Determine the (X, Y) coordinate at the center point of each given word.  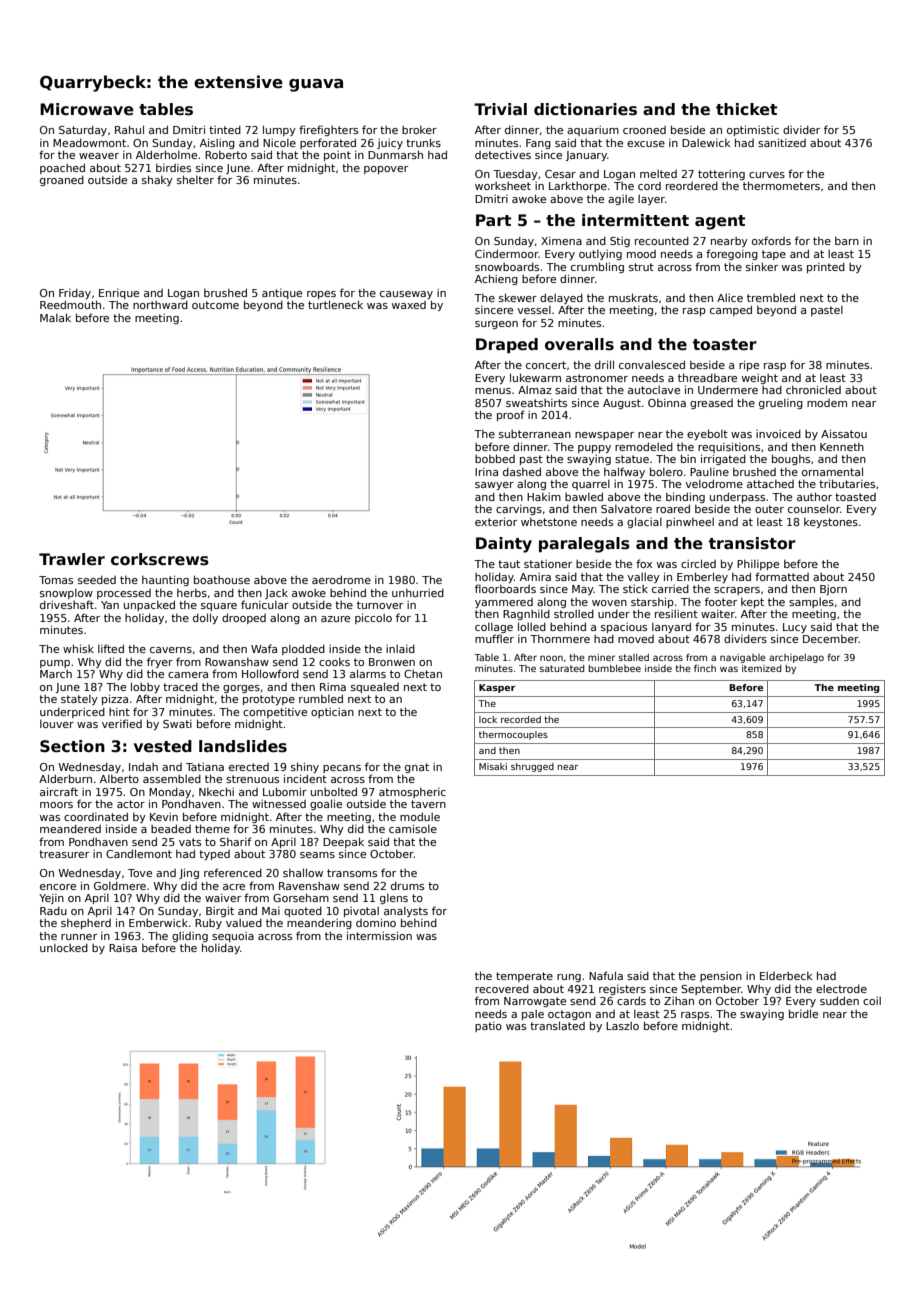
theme (212, 828)
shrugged (532, 767)
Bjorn (833, 590)
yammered (504, 603)
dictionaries (585, 109)
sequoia (233, 937)
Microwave (87, 109)
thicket (746, 109)
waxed (409, 305)
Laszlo (622, 1026)
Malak (55, 317)
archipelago (796, 658)
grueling (781, 404)
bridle (803, 1013)
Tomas (56, 580)
